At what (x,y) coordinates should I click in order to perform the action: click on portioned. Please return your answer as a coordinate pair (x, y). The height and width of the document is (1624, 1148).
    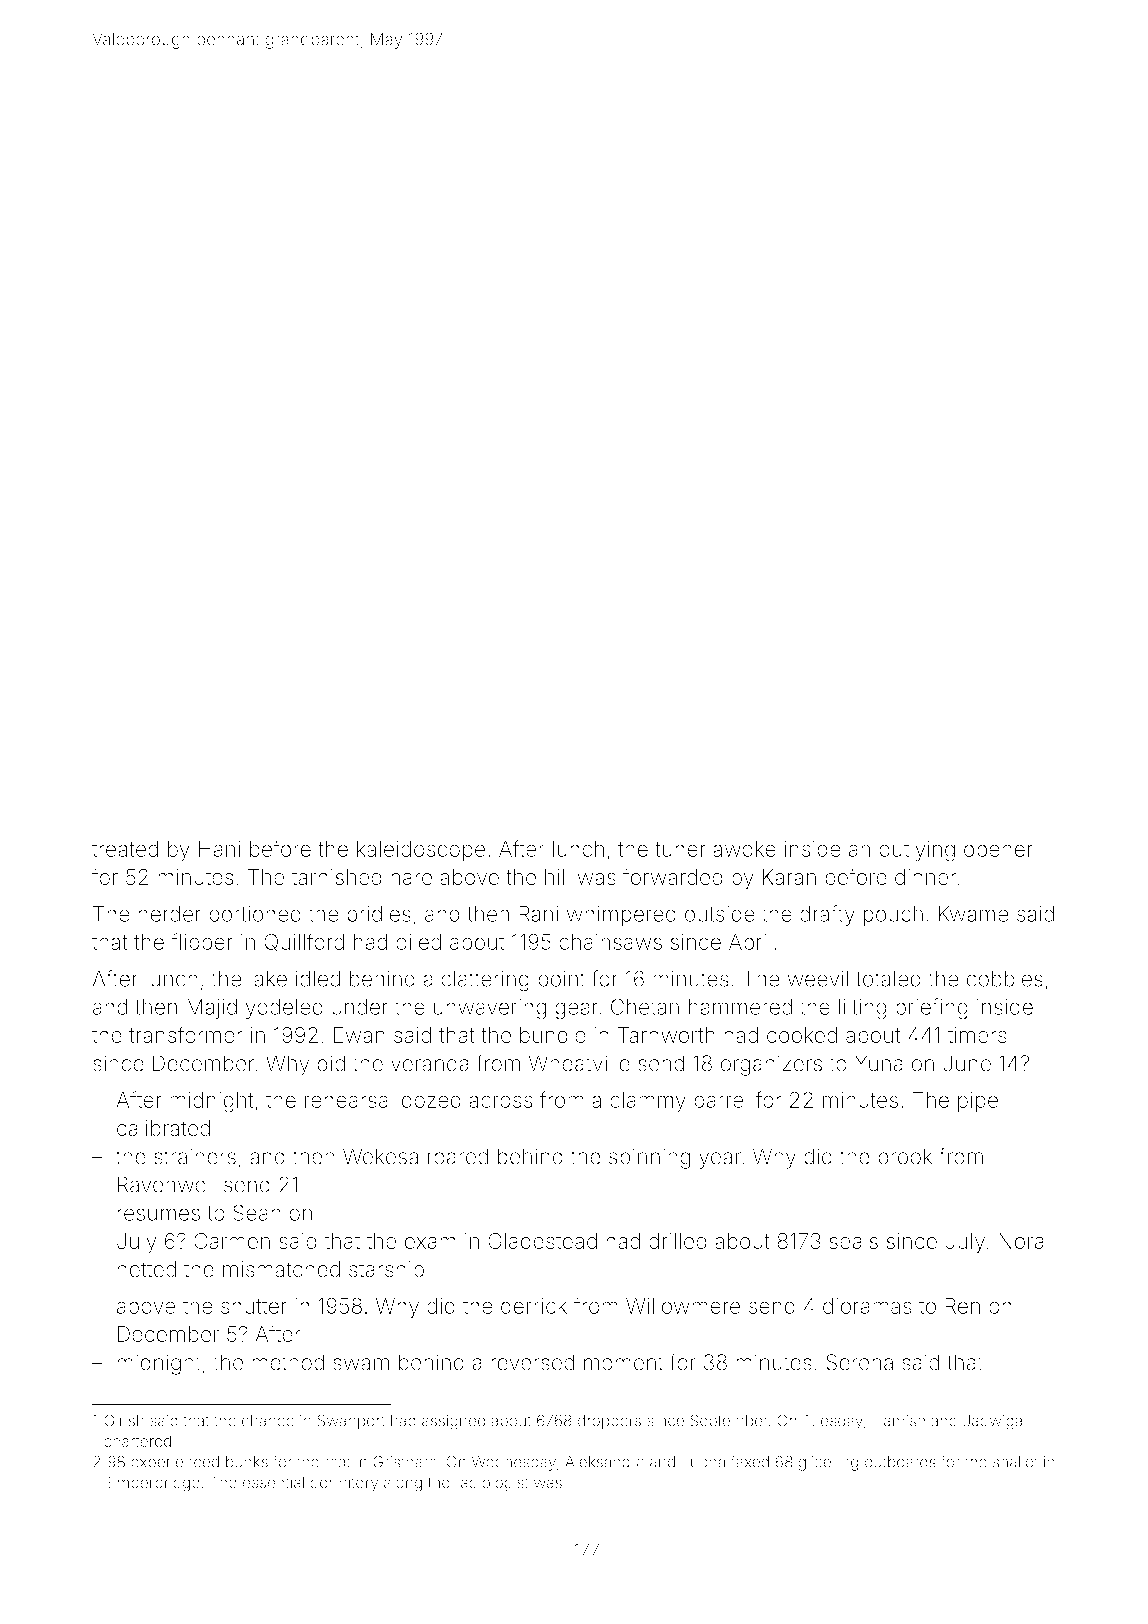
    Looking at the image, I should click on (255, 916).
